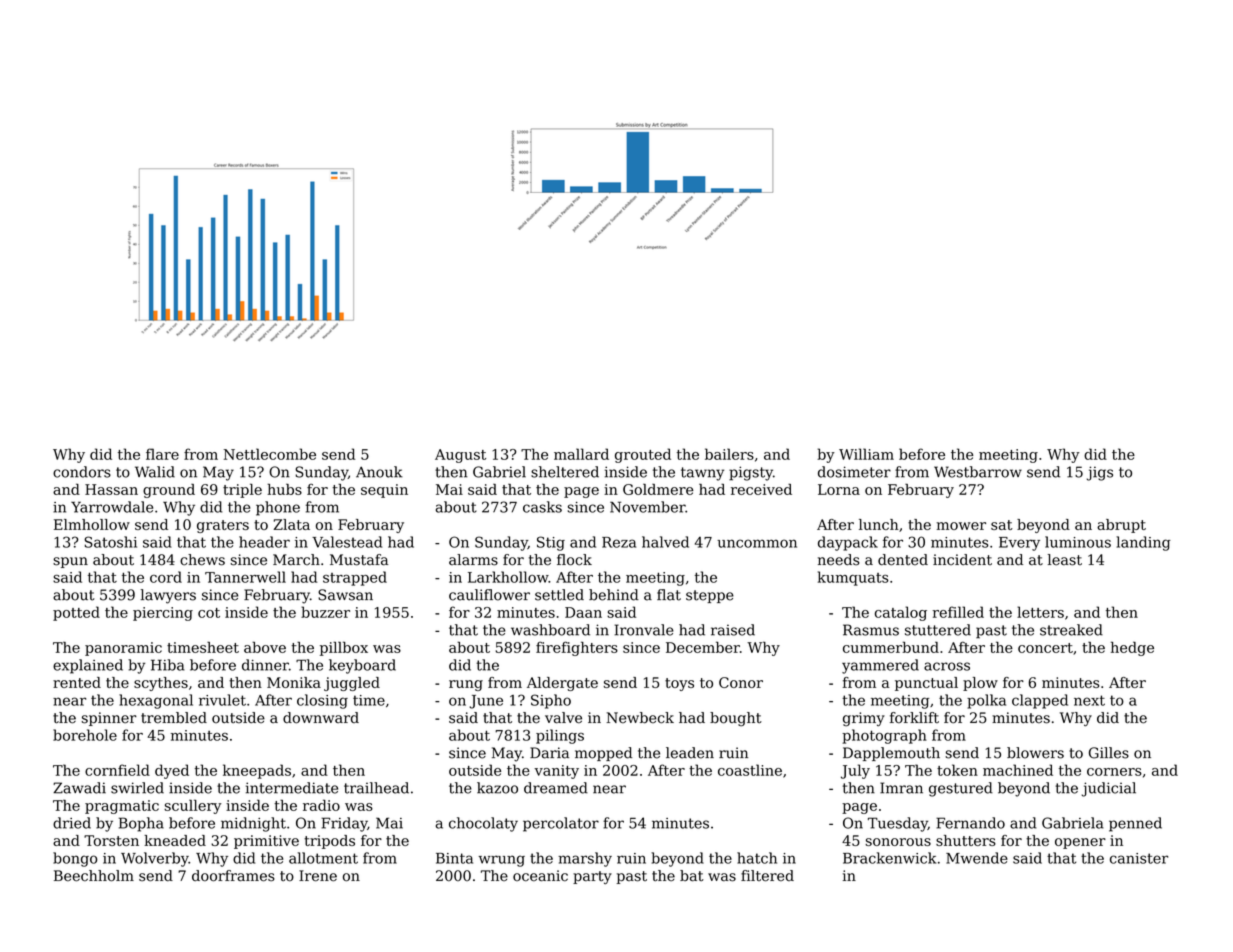 The width and height of the screenshot is (1233, 952). I want to click on photograph, so click(884, 736).
